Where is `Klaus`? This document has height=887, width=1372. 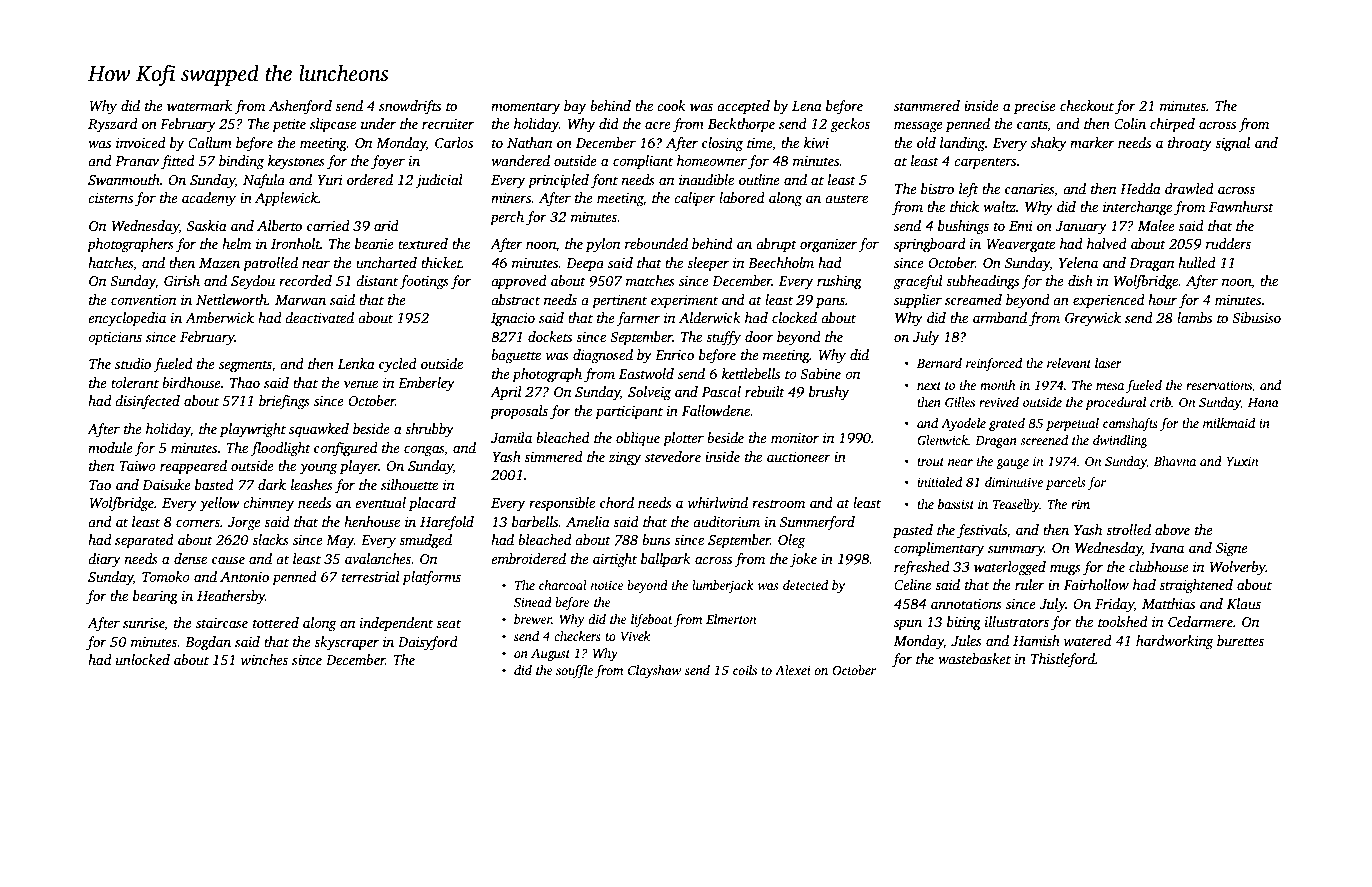 Klaus is located at coordinates (1244, 603).
